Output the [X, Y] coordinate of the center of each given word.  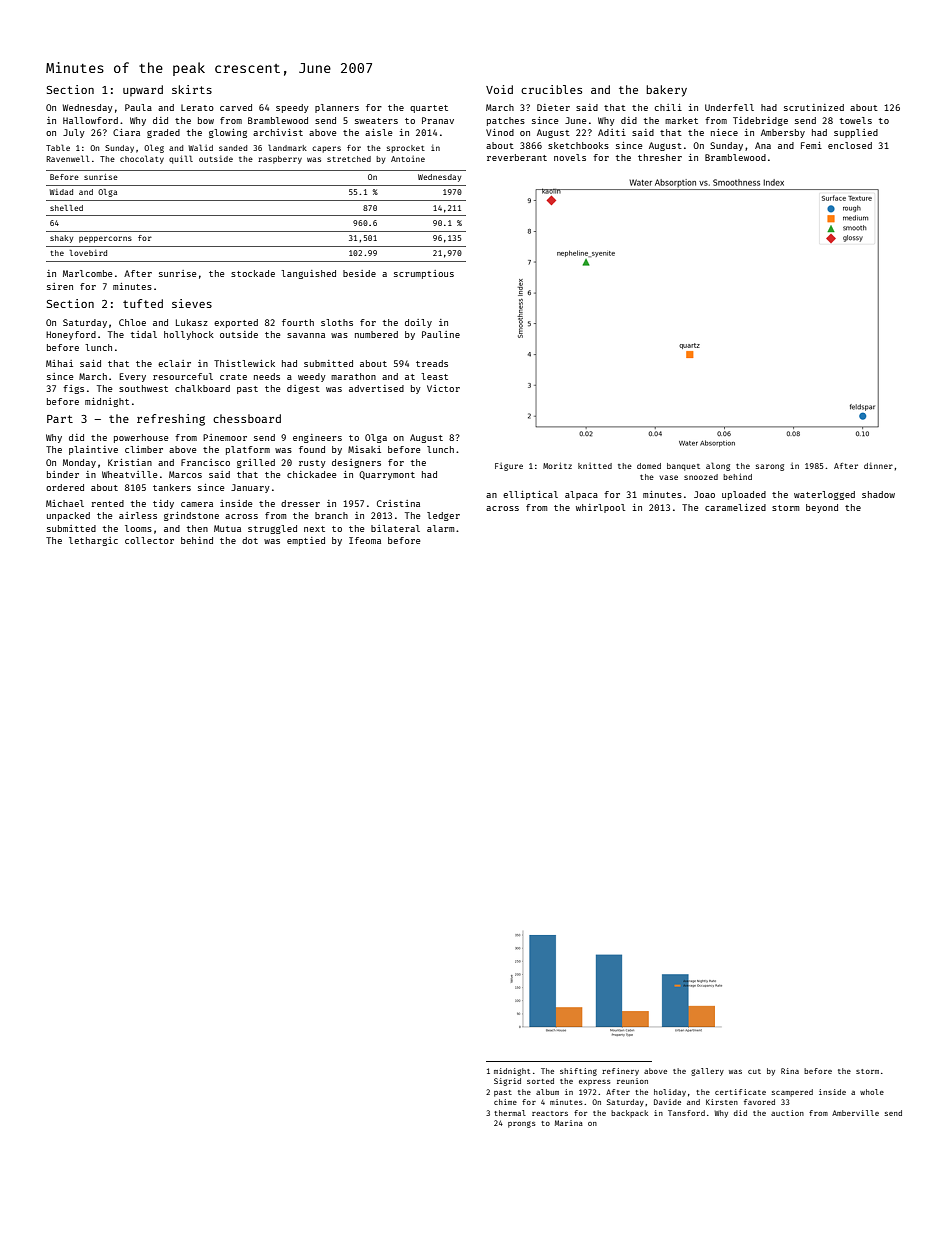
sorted [540, 1081]
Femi [811, 145]
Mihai [59, 363]
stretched [349, 159]
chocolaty [142, 159]
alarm [440, 528]
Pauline [441, 334]
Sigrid [507, 1082]
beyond [822, 508]
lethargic [93, 541]
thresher [660, 157]
